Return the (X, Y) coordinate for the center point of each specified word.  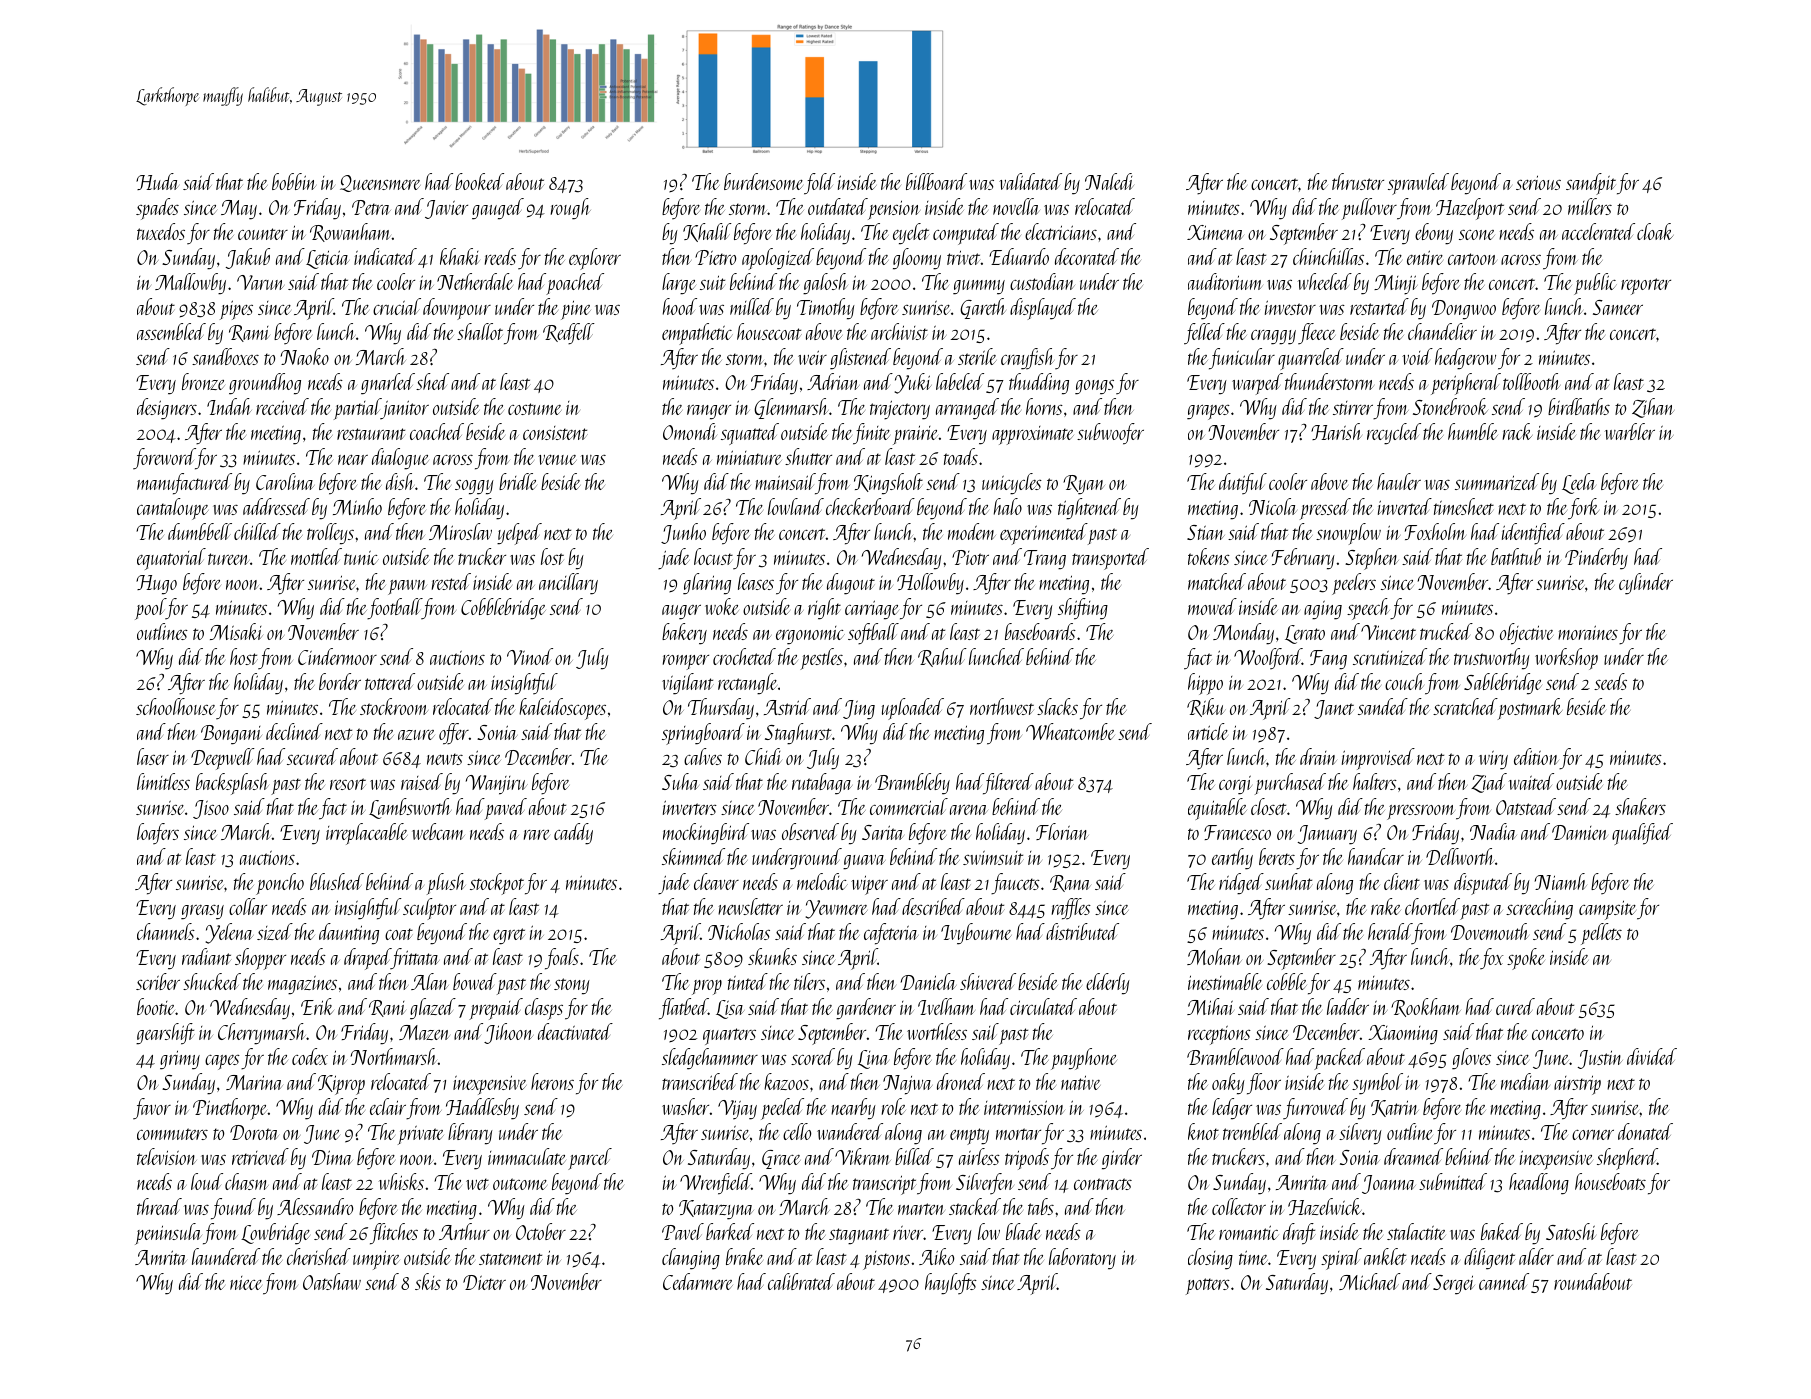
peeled (782, 1109)
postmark (1530, 709)
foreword (164, 458)
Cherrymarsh (262, 1034)
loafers (158, 833)
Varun (260, 282)
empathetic (697, 334)
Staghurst (798, 734)
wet (477, 1184)
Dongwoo (1464, 310)
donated (1645, 1131)
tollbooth (1531, 381)
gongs (1094, 387)
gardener (866, 1009)
